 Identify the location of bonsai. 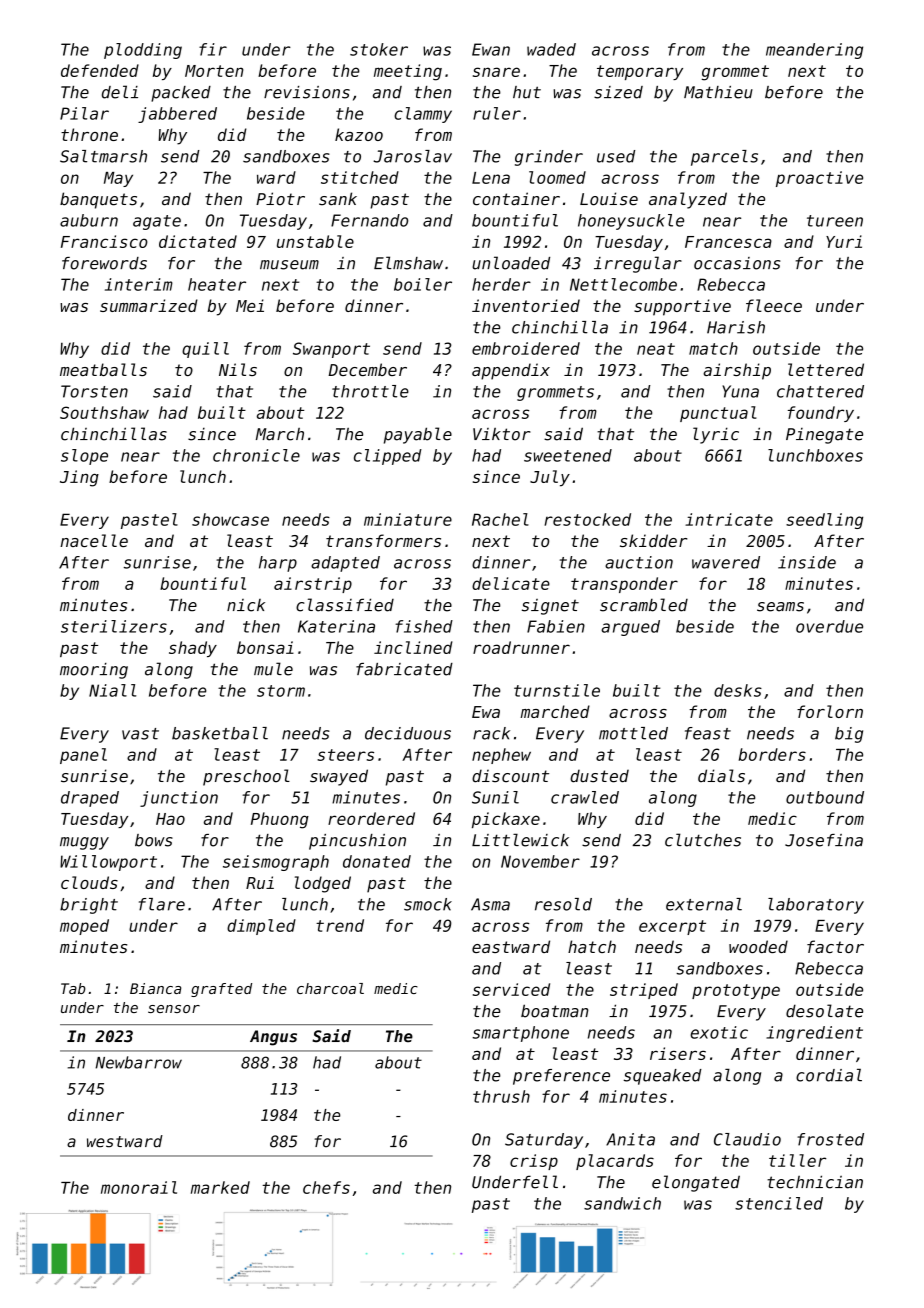
(265, 647).
